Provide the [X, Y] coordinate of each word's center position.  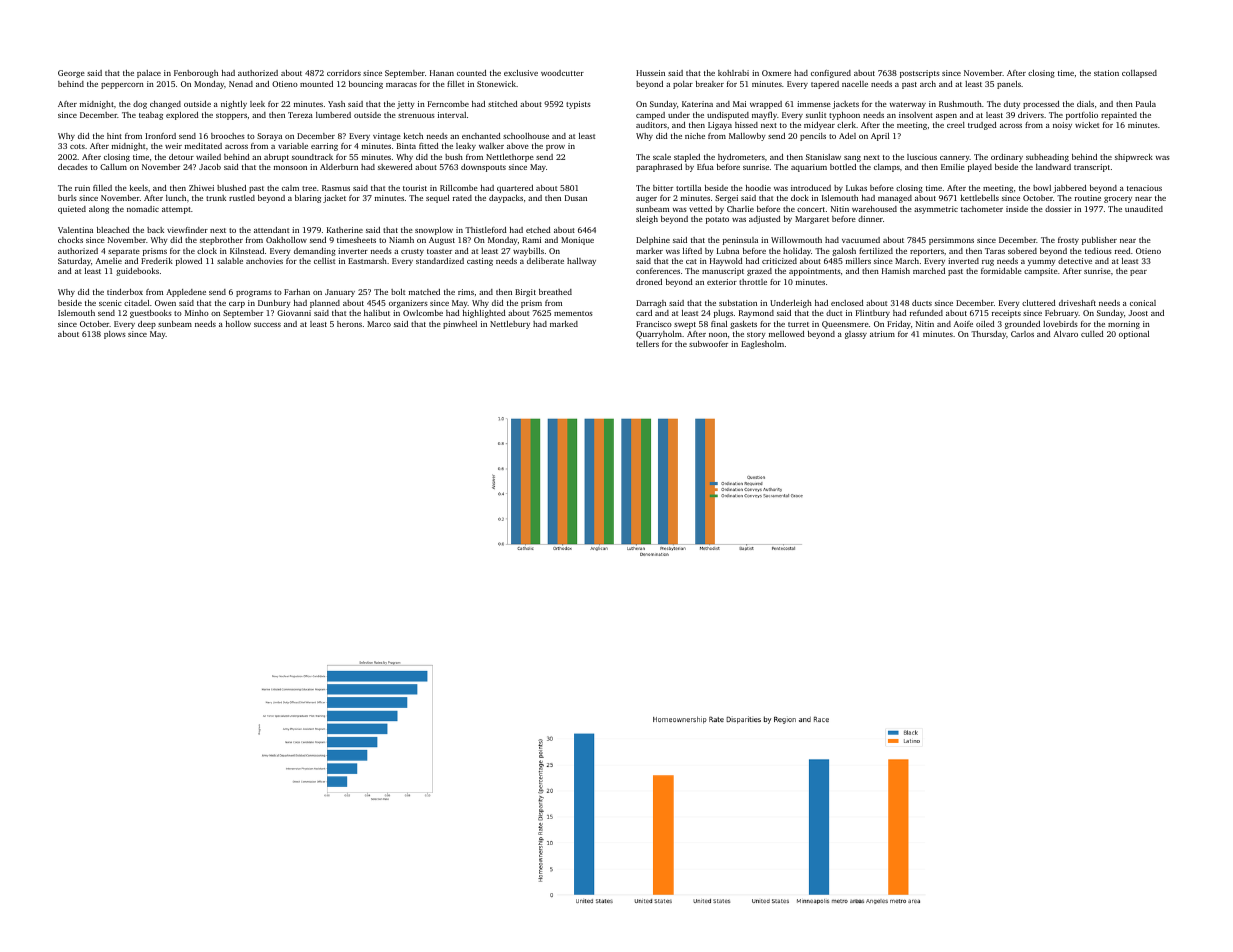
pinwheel [460, 325]
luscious [922, 157]
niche [695, 136]
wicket [1087, 125]
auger [646, 200]
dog [140, 105]
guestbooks [151, 314]
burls [67, 198]
